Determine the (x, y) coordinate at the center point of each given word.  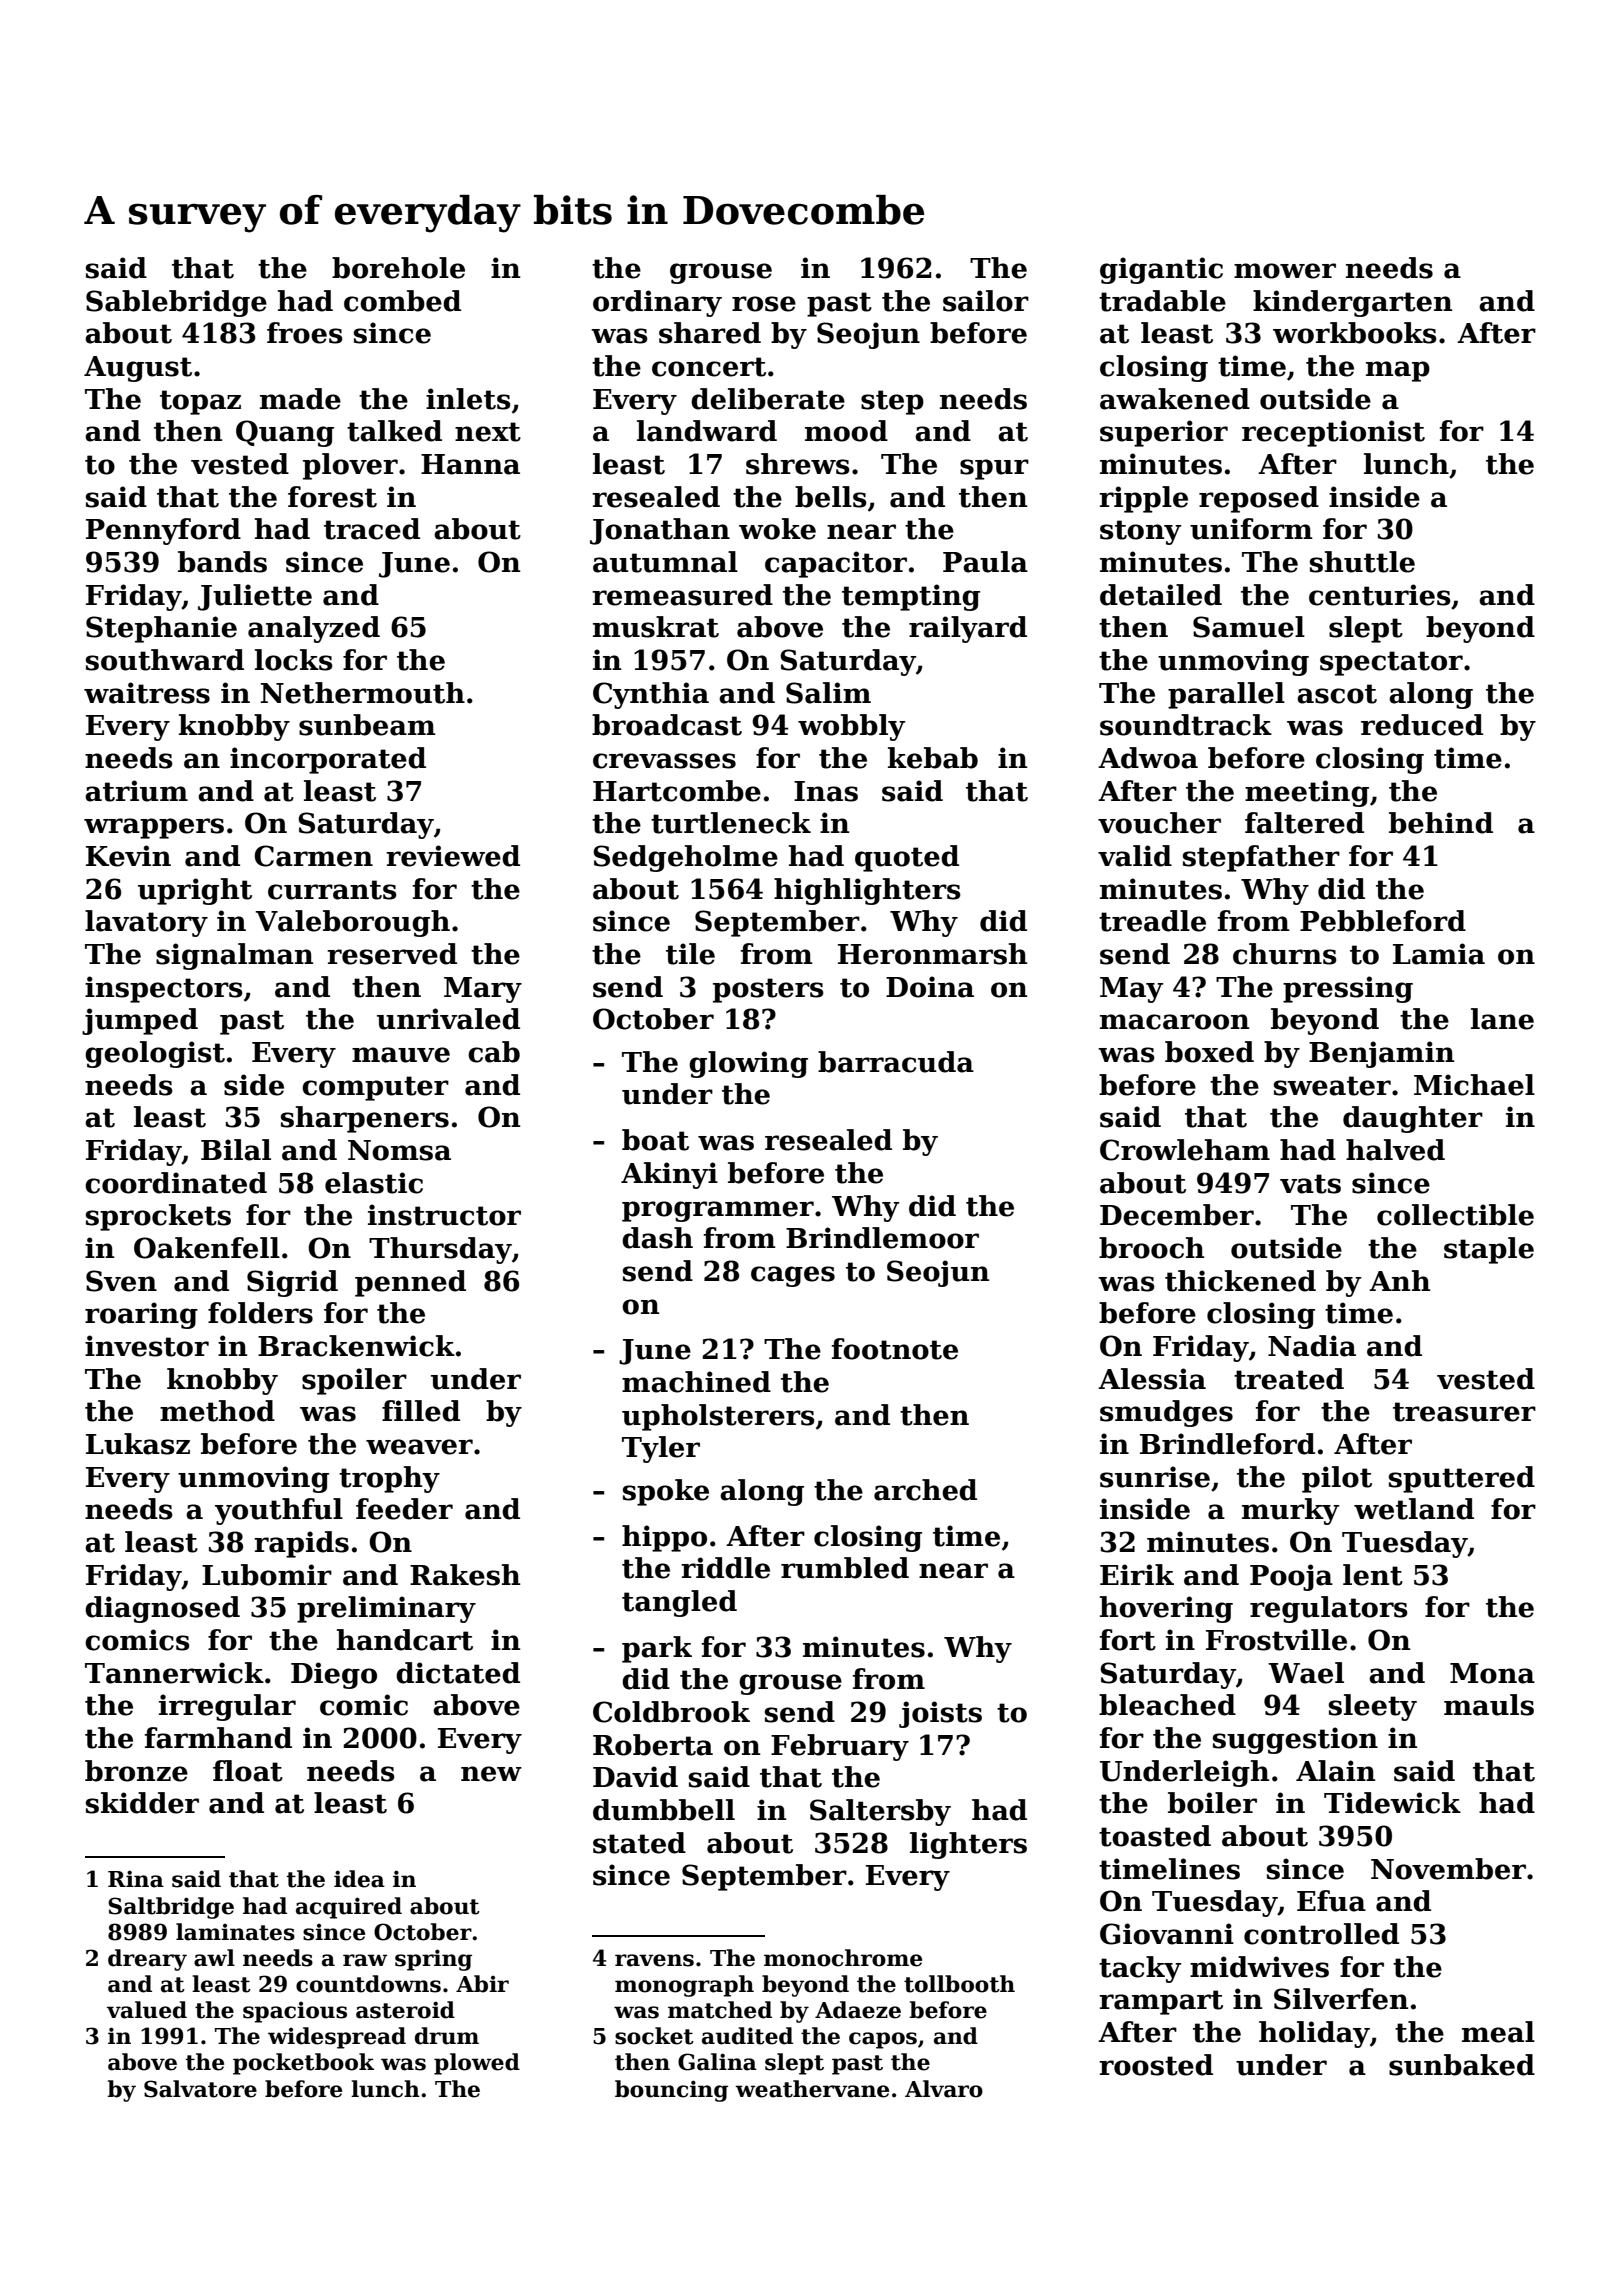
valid (1135, 856)
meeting (1307, 793)
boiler (1212, 1803)
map (1398, 371)
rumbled (845, 1568)
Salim (828, 693)
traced (372, 529)
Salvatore (200, 2089)
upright (195, 891)
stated (639, 1843)
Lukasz (138, 1444)
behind (1441, 823)
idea (359, 1879)
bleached (1167, 1705)
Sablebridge (176, 303)
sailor (986, 301)
